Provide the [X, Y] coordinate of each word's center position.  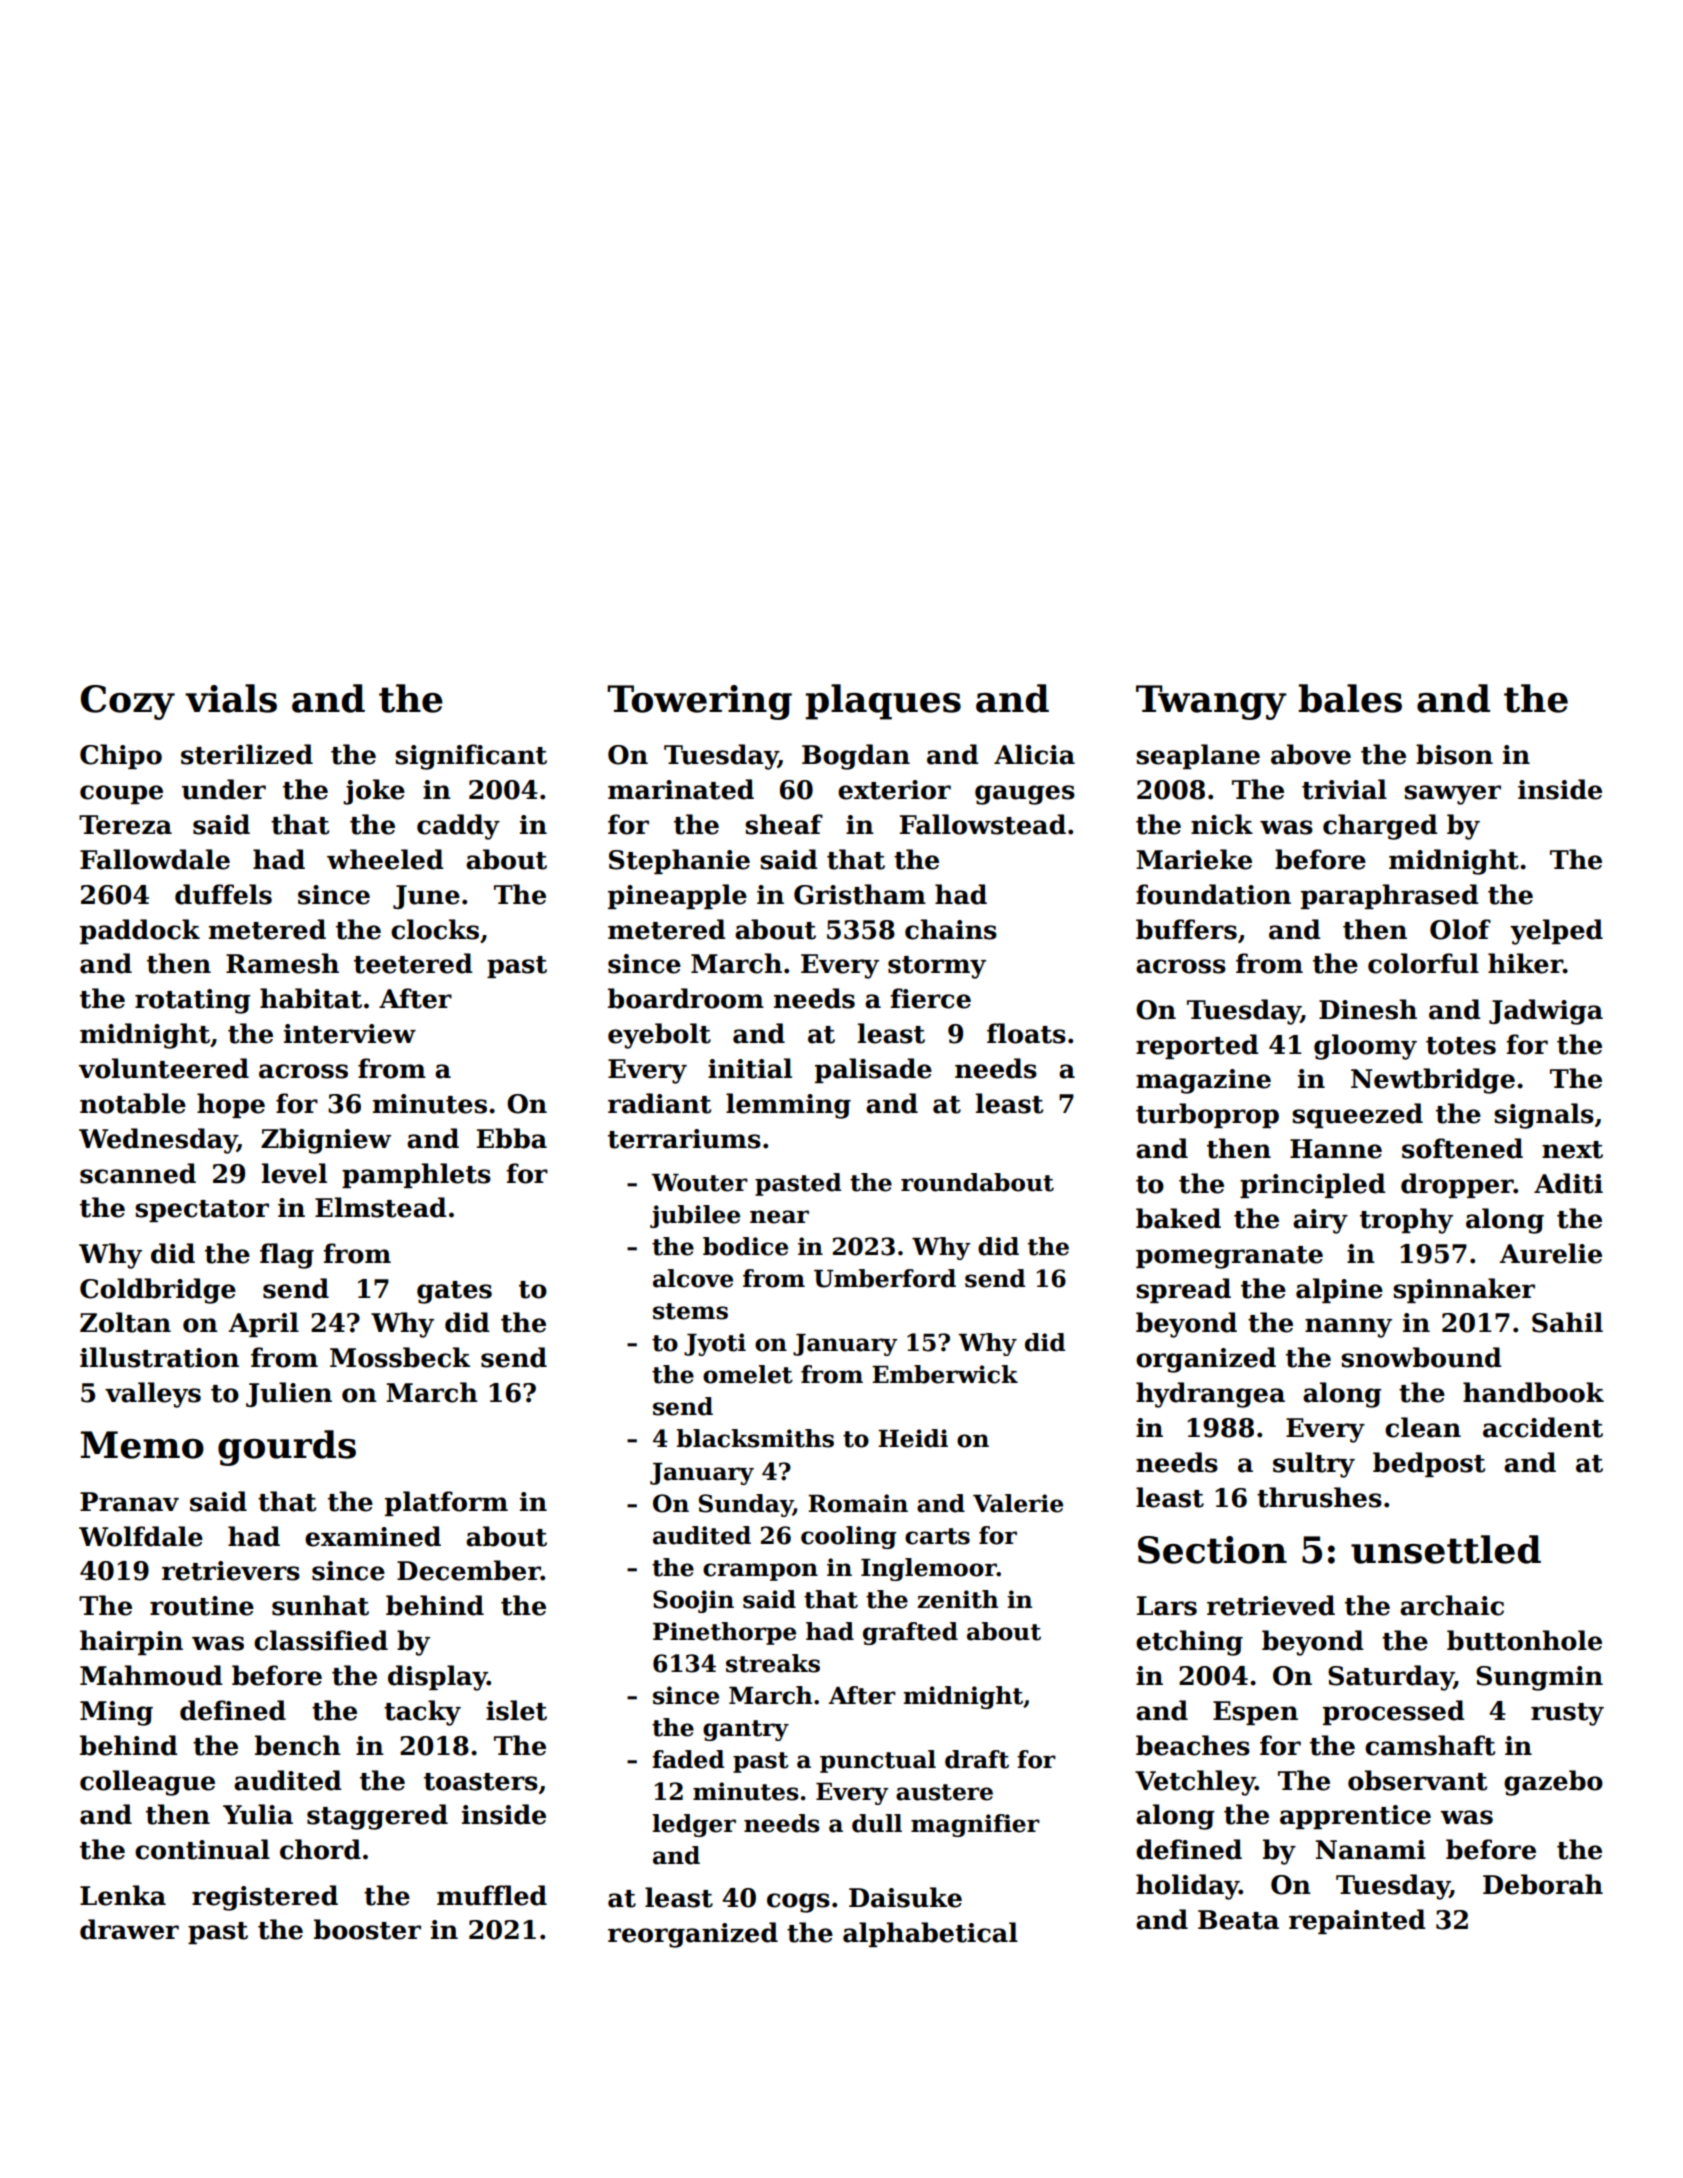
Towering [699, 702]
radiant [659, 1103]
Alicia [1034, 754]
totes [1461, 1046]
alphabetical [930, 1934]
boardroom [686, 998]
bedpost [1429, 1464]
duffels [223, 894]
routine [202, 1606]
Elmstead [381, 1207]
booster [367, 1929]
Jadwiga [1546, 1012]
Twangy [1211, 702]
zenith [957, 1599]
